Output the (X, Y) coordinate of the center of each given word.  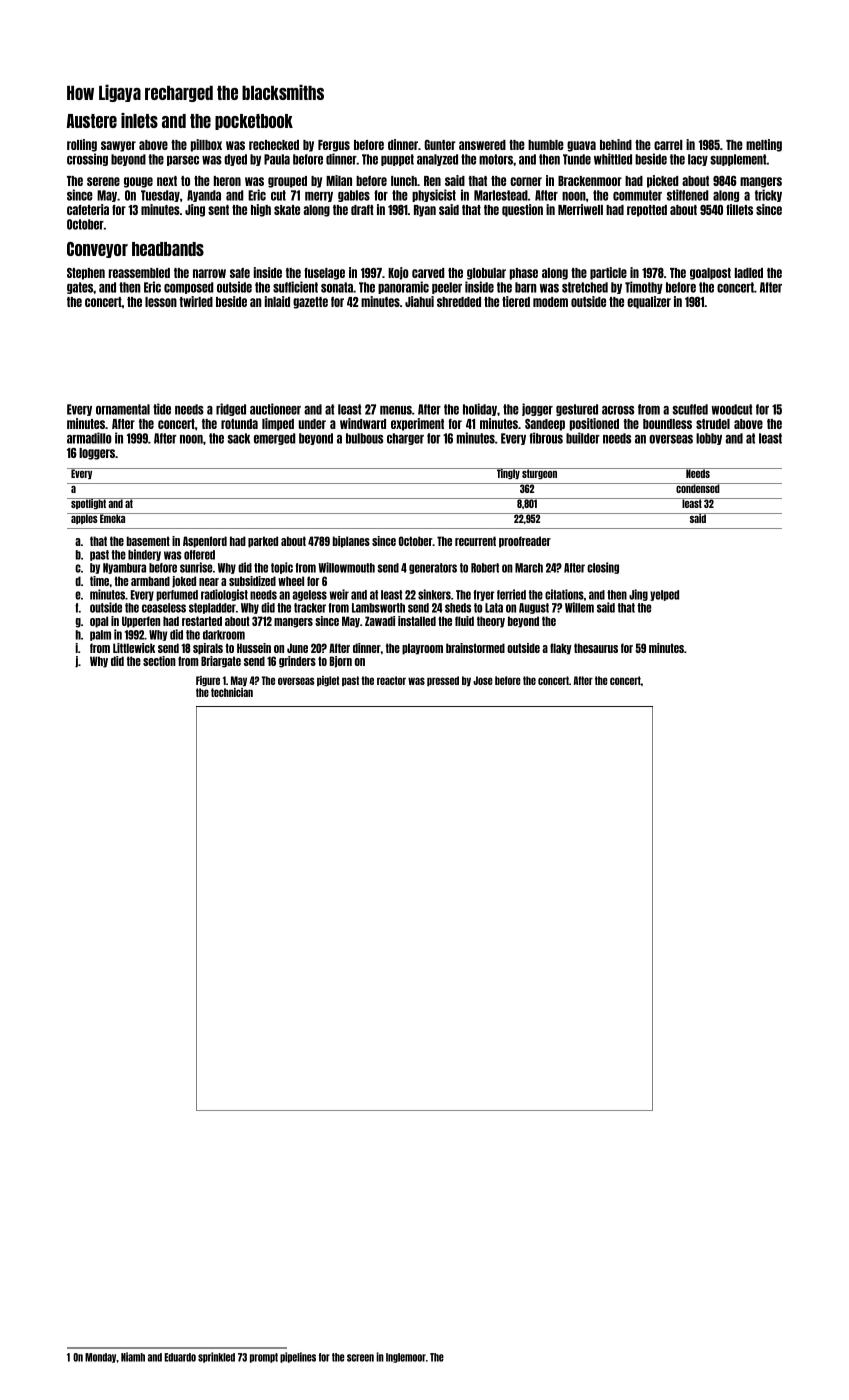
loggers (97, 454)
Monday (101, 1358)
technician (232, 692)
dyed (235, 160)
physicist (434, 195)
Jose (483, 680)
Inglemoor (406, 1358)
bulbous (364, 438)
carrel (668, 145)
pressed (443, 681)
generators (433, 568)
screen (360, 1358)
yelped (664, 595)
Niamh (133, 1357)
